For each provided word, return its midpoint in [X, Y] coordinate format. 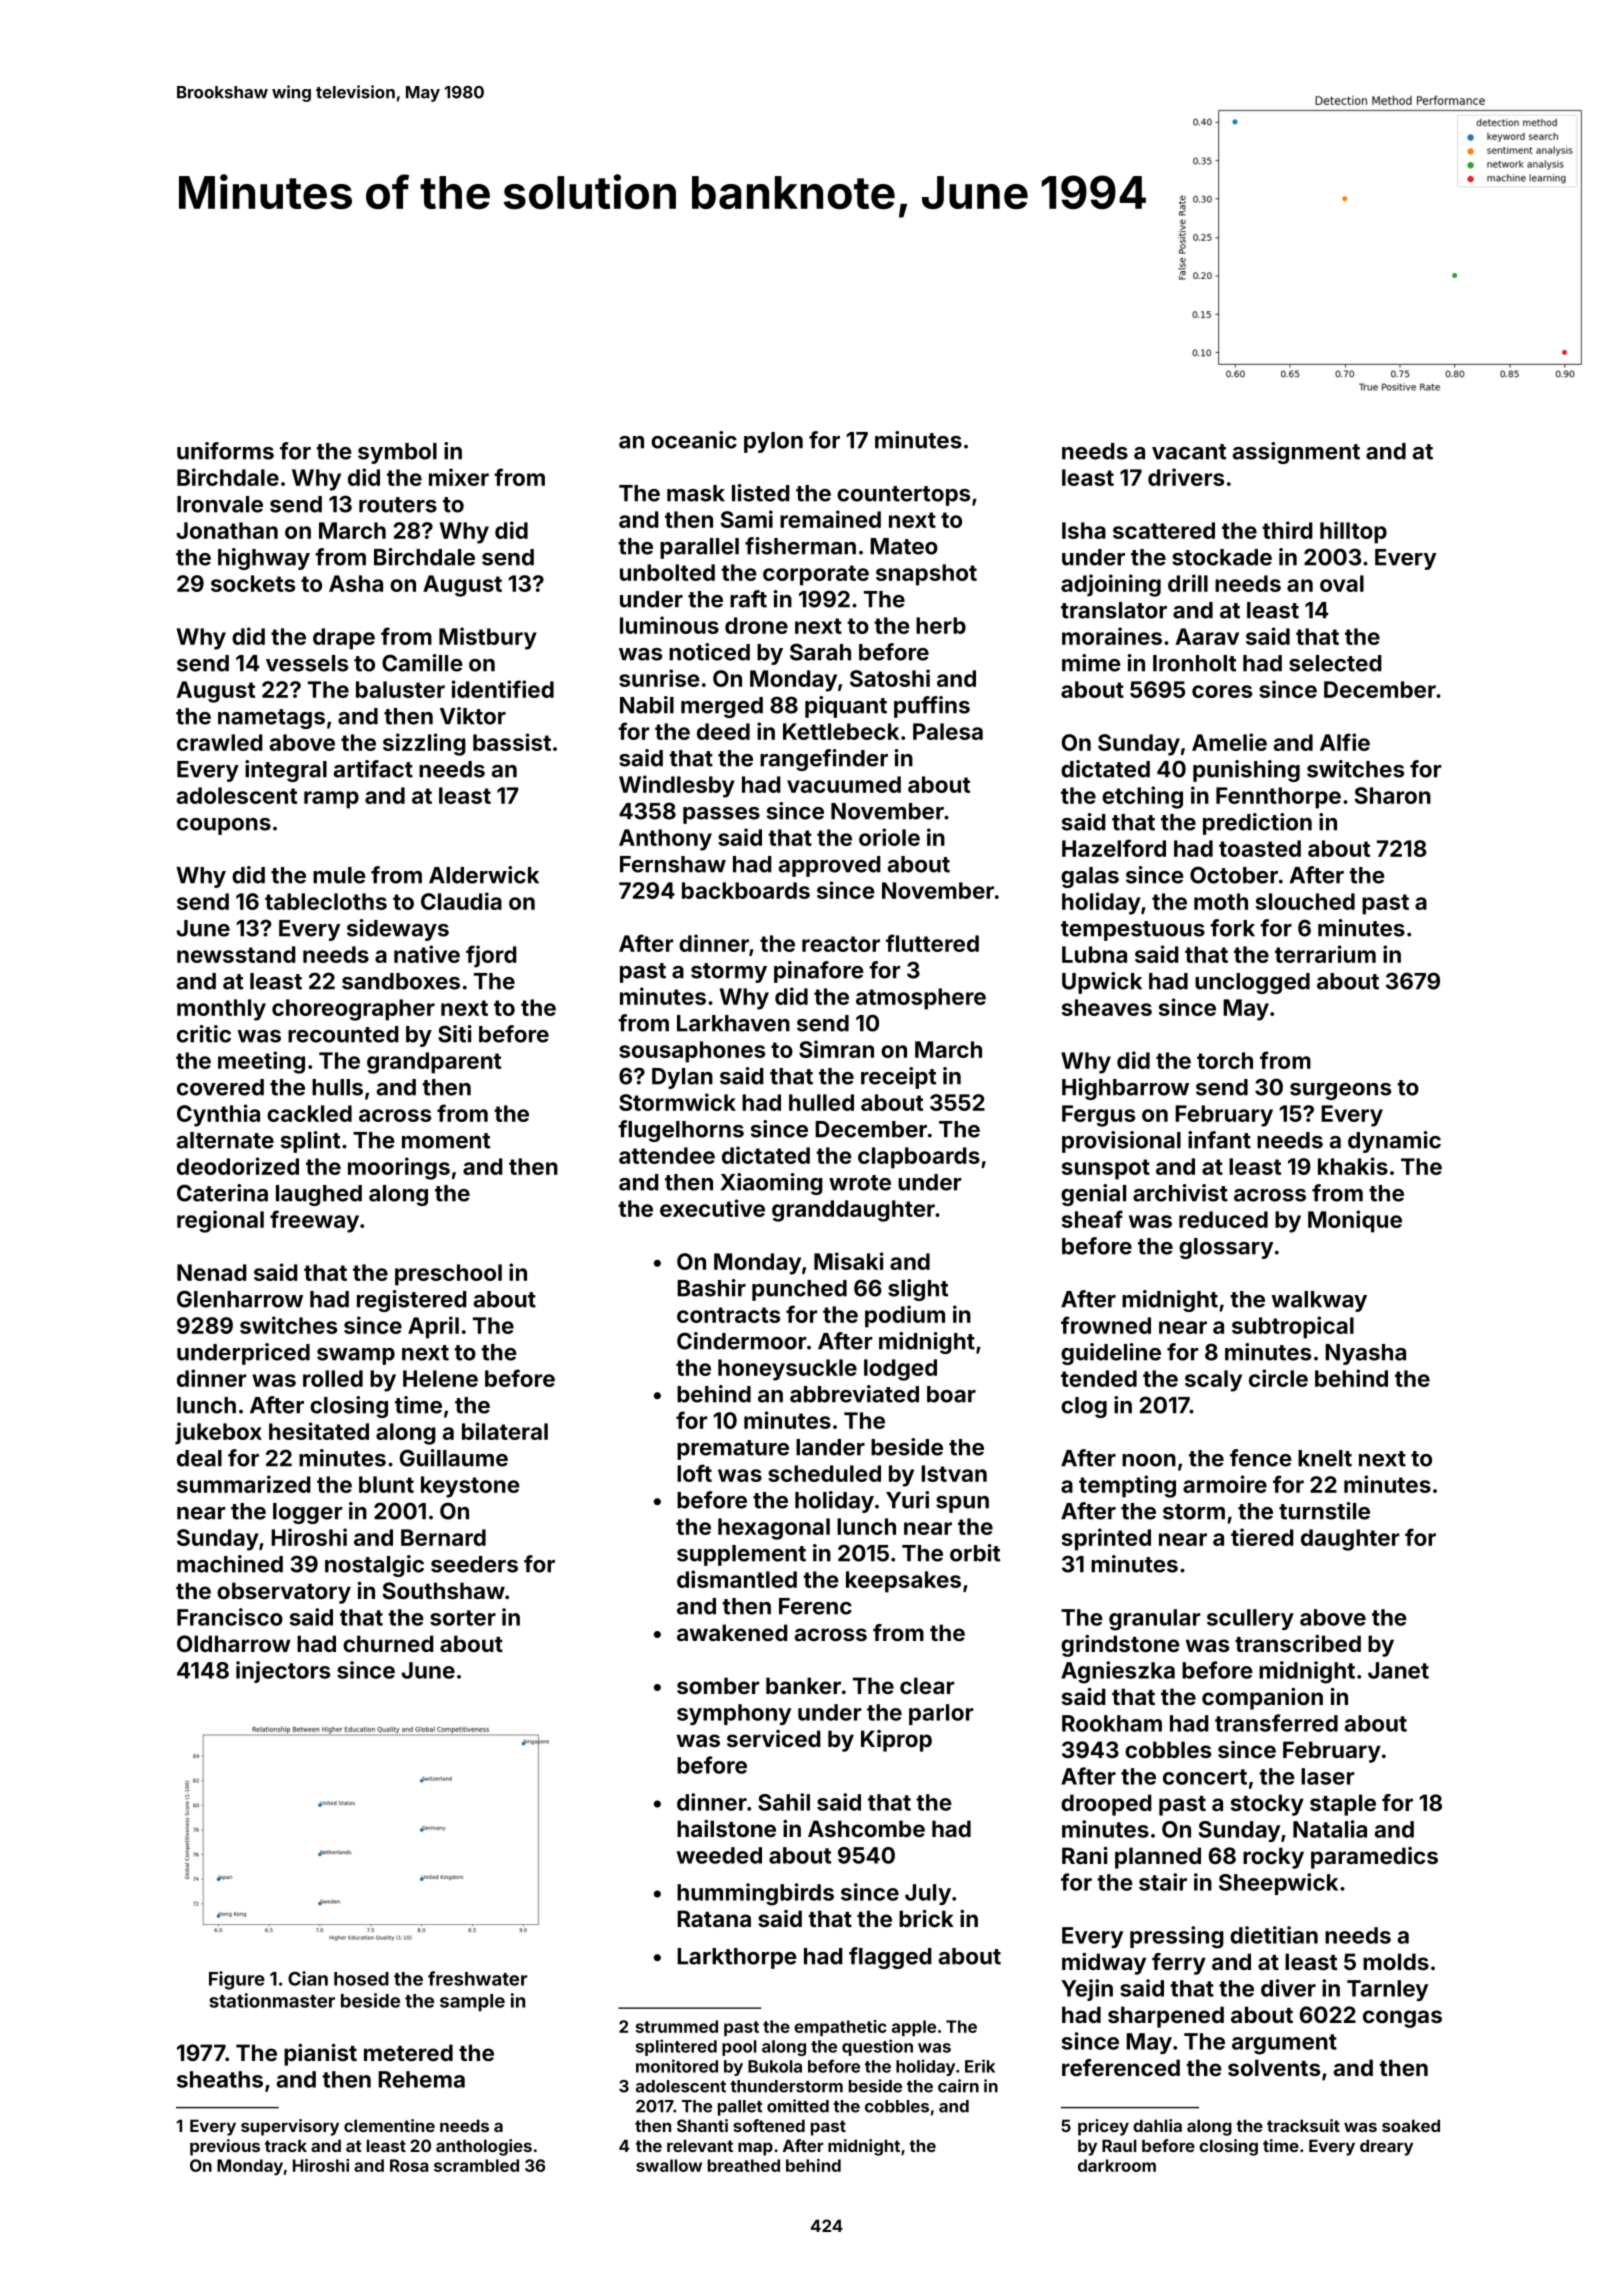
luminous [669, 625]
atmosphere [921, 999]
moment [446, 1141]
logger [307, 1513]
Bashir [711, 1288]
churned [388, 1643]
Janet [1398, 1670]
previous [225, 2147]
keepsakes [903, 1582]
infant [1219, 1140]
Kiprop [896, 1741]
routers [398, 505]
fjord [491, 956]
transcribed [1298, 1643]
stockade [1222, 557]
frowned [1106, 1325]
